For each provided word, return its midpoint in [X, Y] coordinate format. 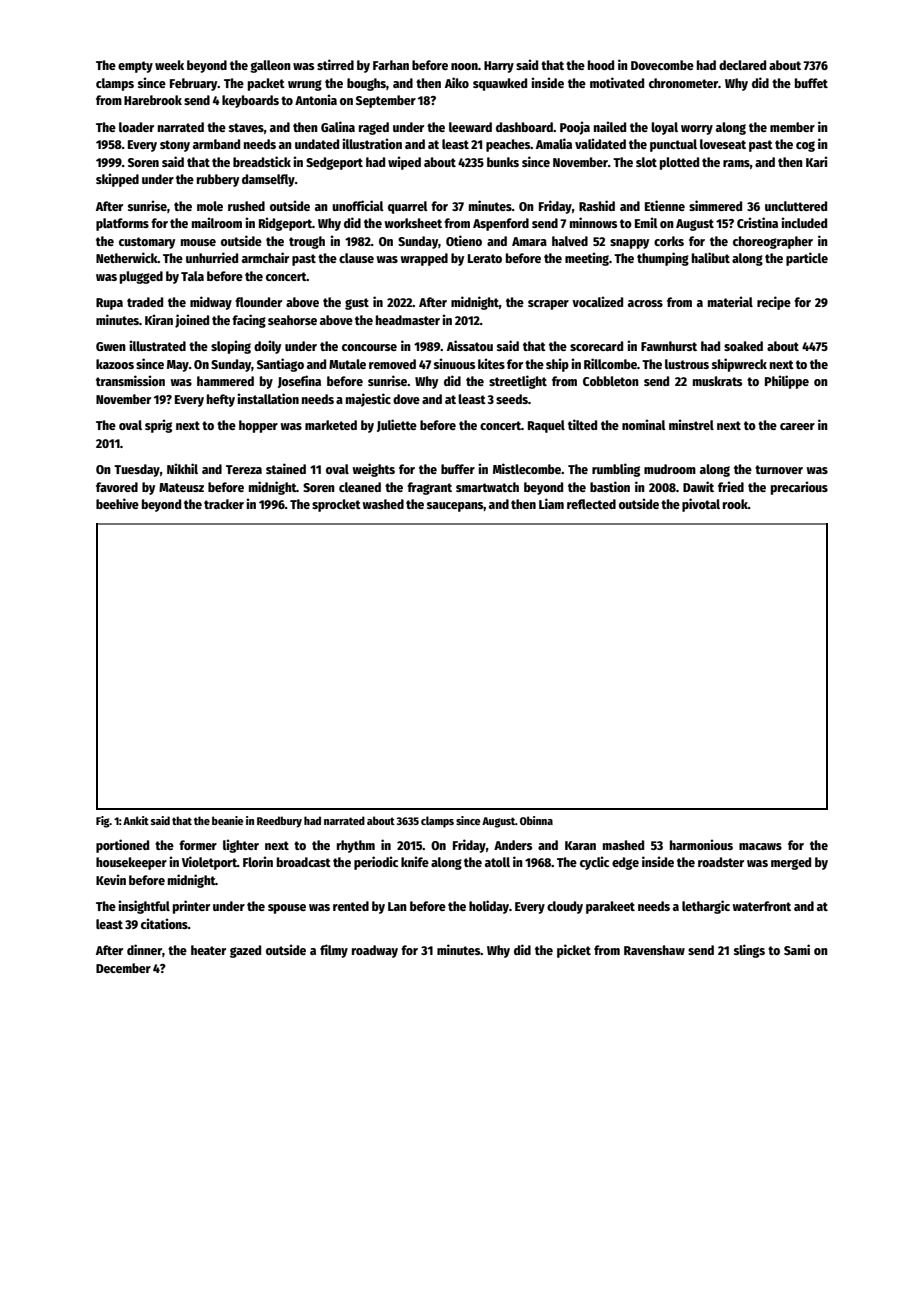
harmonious [701, 844]
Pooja [575, 128]
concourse [369, 347]
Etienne [665, 205]
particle [807, 259]
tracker [224, 504]
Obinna [536, 820]
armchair [265, 257]
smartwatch [487, 487]
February [194, 84]
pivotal [701, 505]
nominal [644, 424]
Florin [258, 861]
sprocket [336, 505]
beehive [117, 503]
